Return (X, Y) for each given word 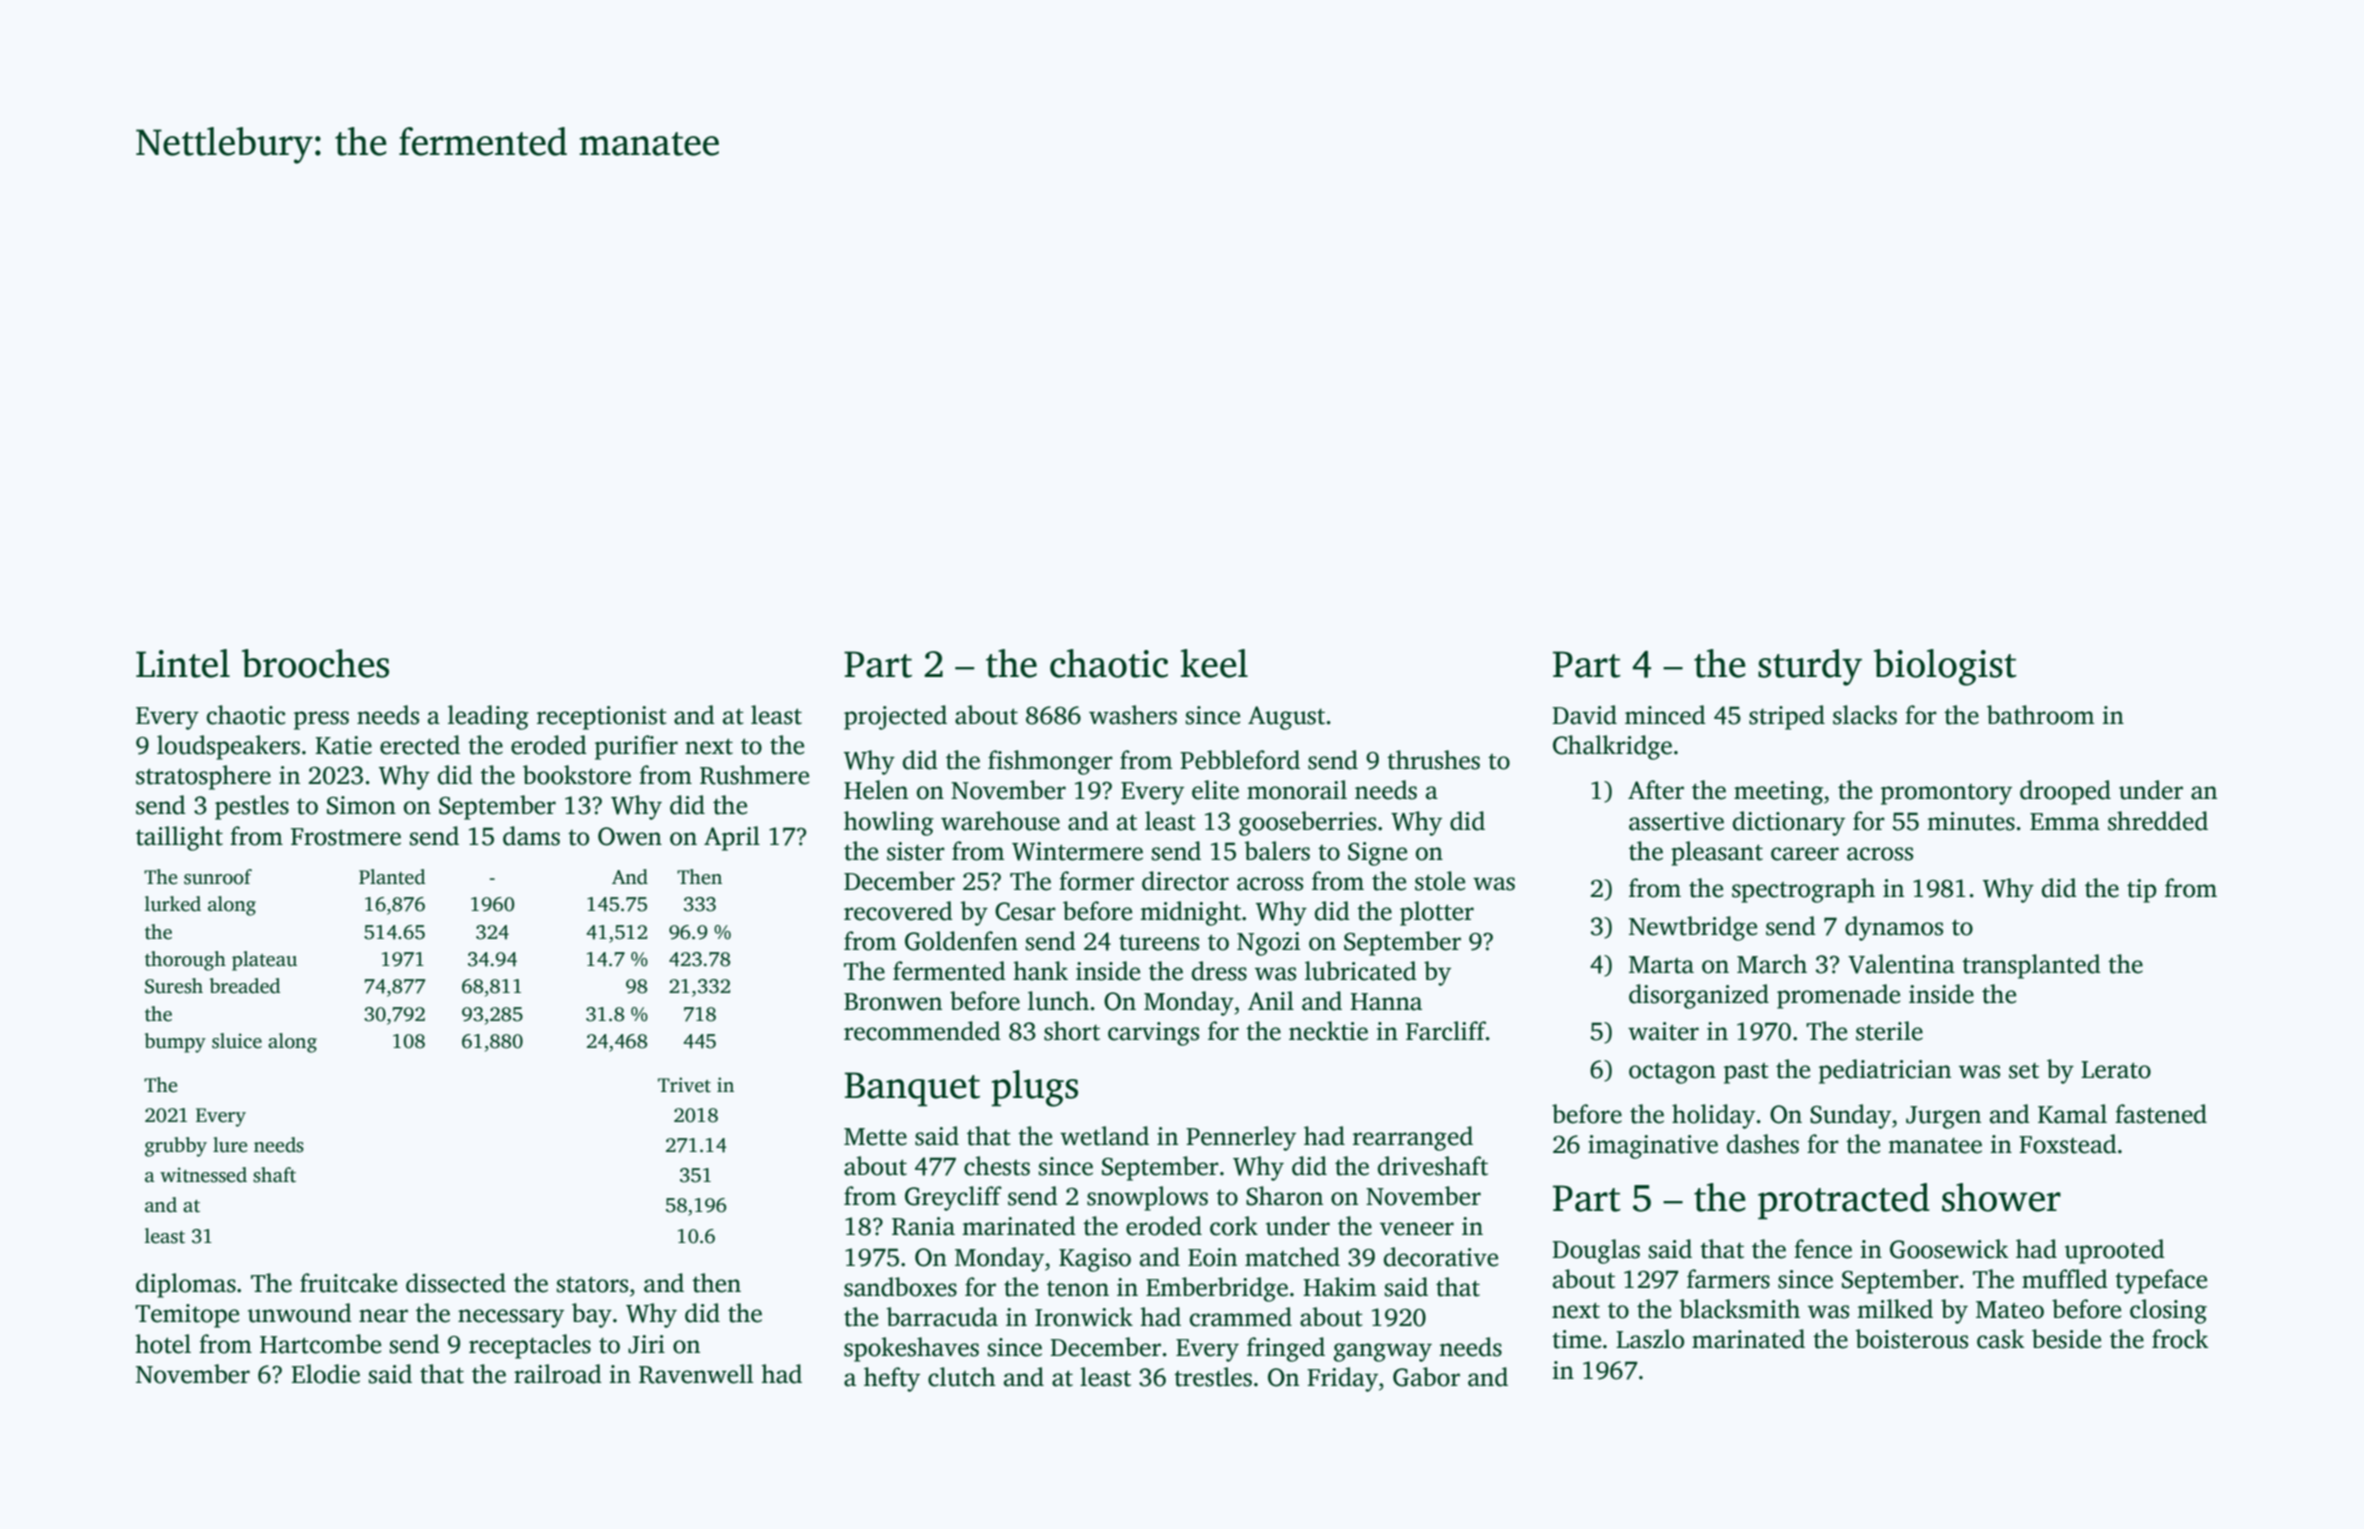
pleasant (1717, 853)
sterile (1889, 1031)
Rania (923, 1226)
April (732, 838)
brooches (315, 663)
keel (1214, 663)
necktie (1328, 1031)
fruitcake (348, 1283)
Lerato (2116, 1070)
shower (2001, 1197)
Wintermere (1077, 851)
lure (230, 1145)
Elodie (325, 1374)
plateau (264, 961)
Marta (1661, 965)
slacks (1865, 715)
